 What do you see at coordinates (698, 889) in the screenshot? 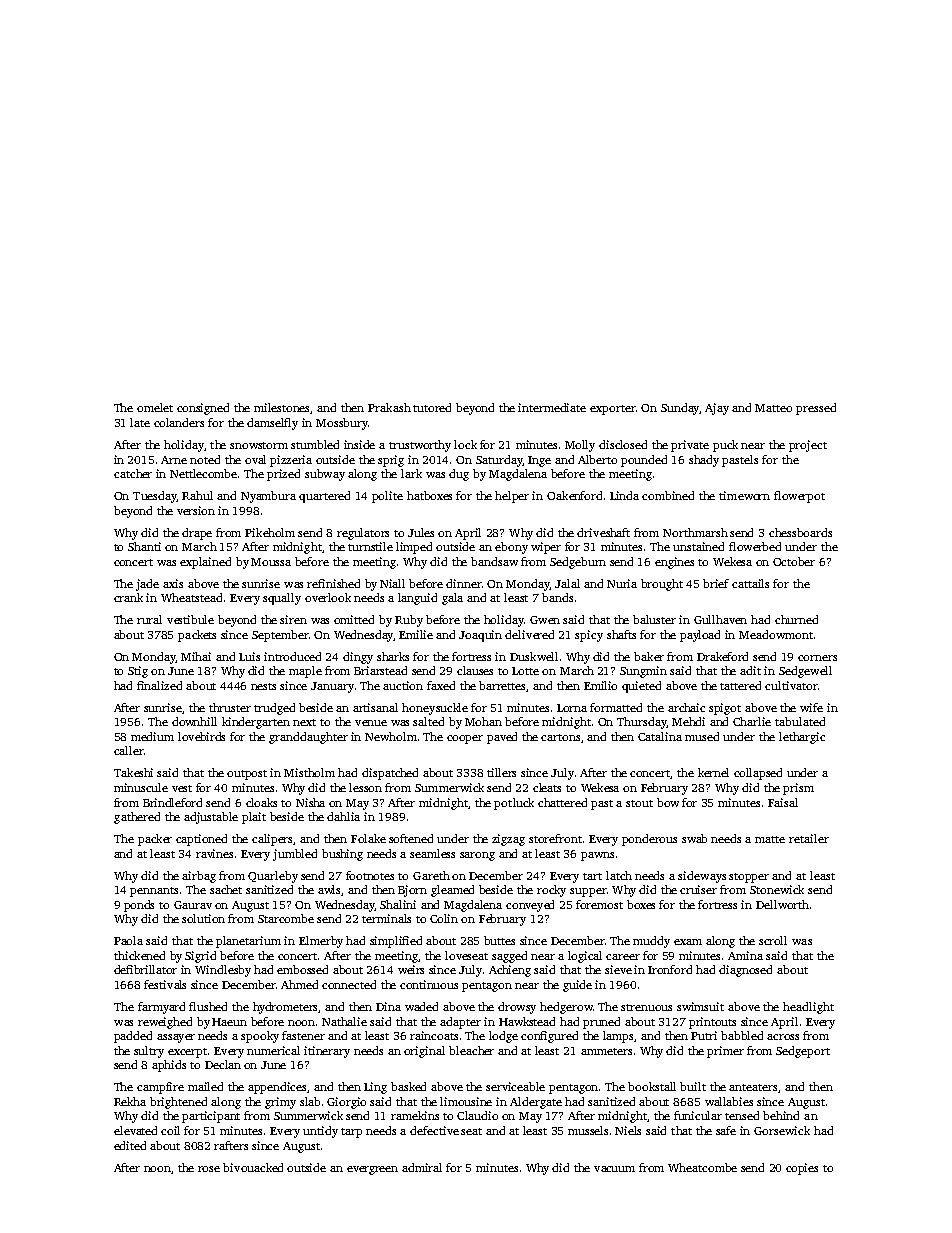
I see `cruiser` at bounding box center [698, 889].
